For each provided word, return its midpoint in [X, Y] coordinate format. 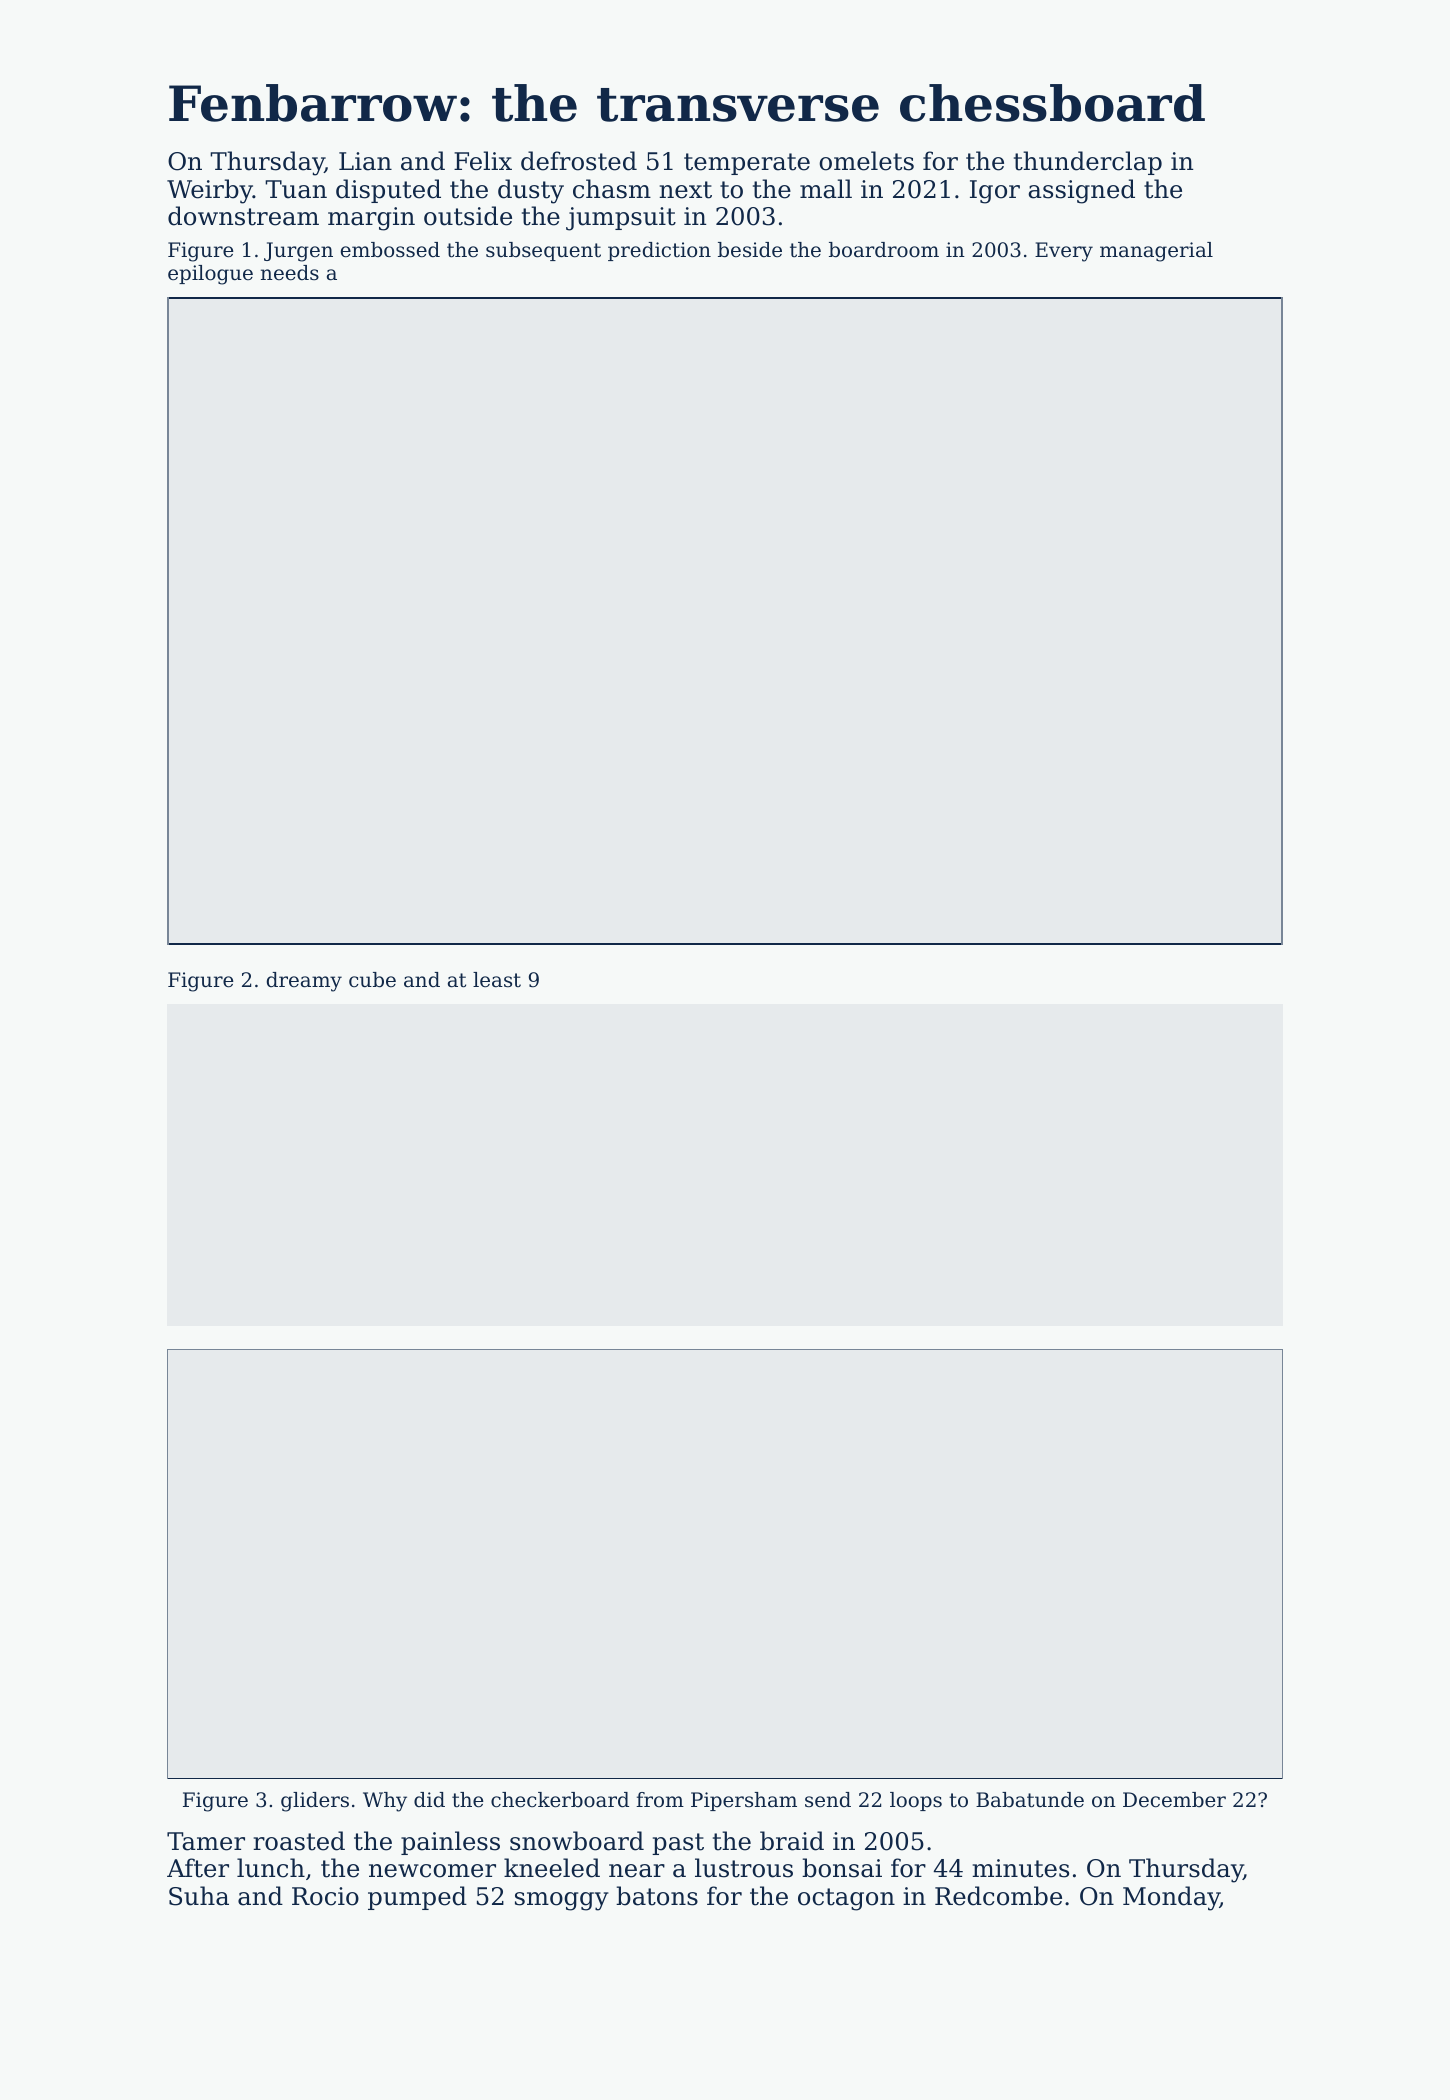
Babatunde [1030, 1800]
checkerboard [560, 1800]
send [828, 1799]
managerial [1156, 252]
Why [385, 1802]
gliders [315, 1802]
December [1174, 1800]
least [497, 979]
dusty [531, 191]
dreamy [304, 982]
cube [372, 980]
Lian [365, 161]
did [429, 1799]
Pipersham [744, 1801]
